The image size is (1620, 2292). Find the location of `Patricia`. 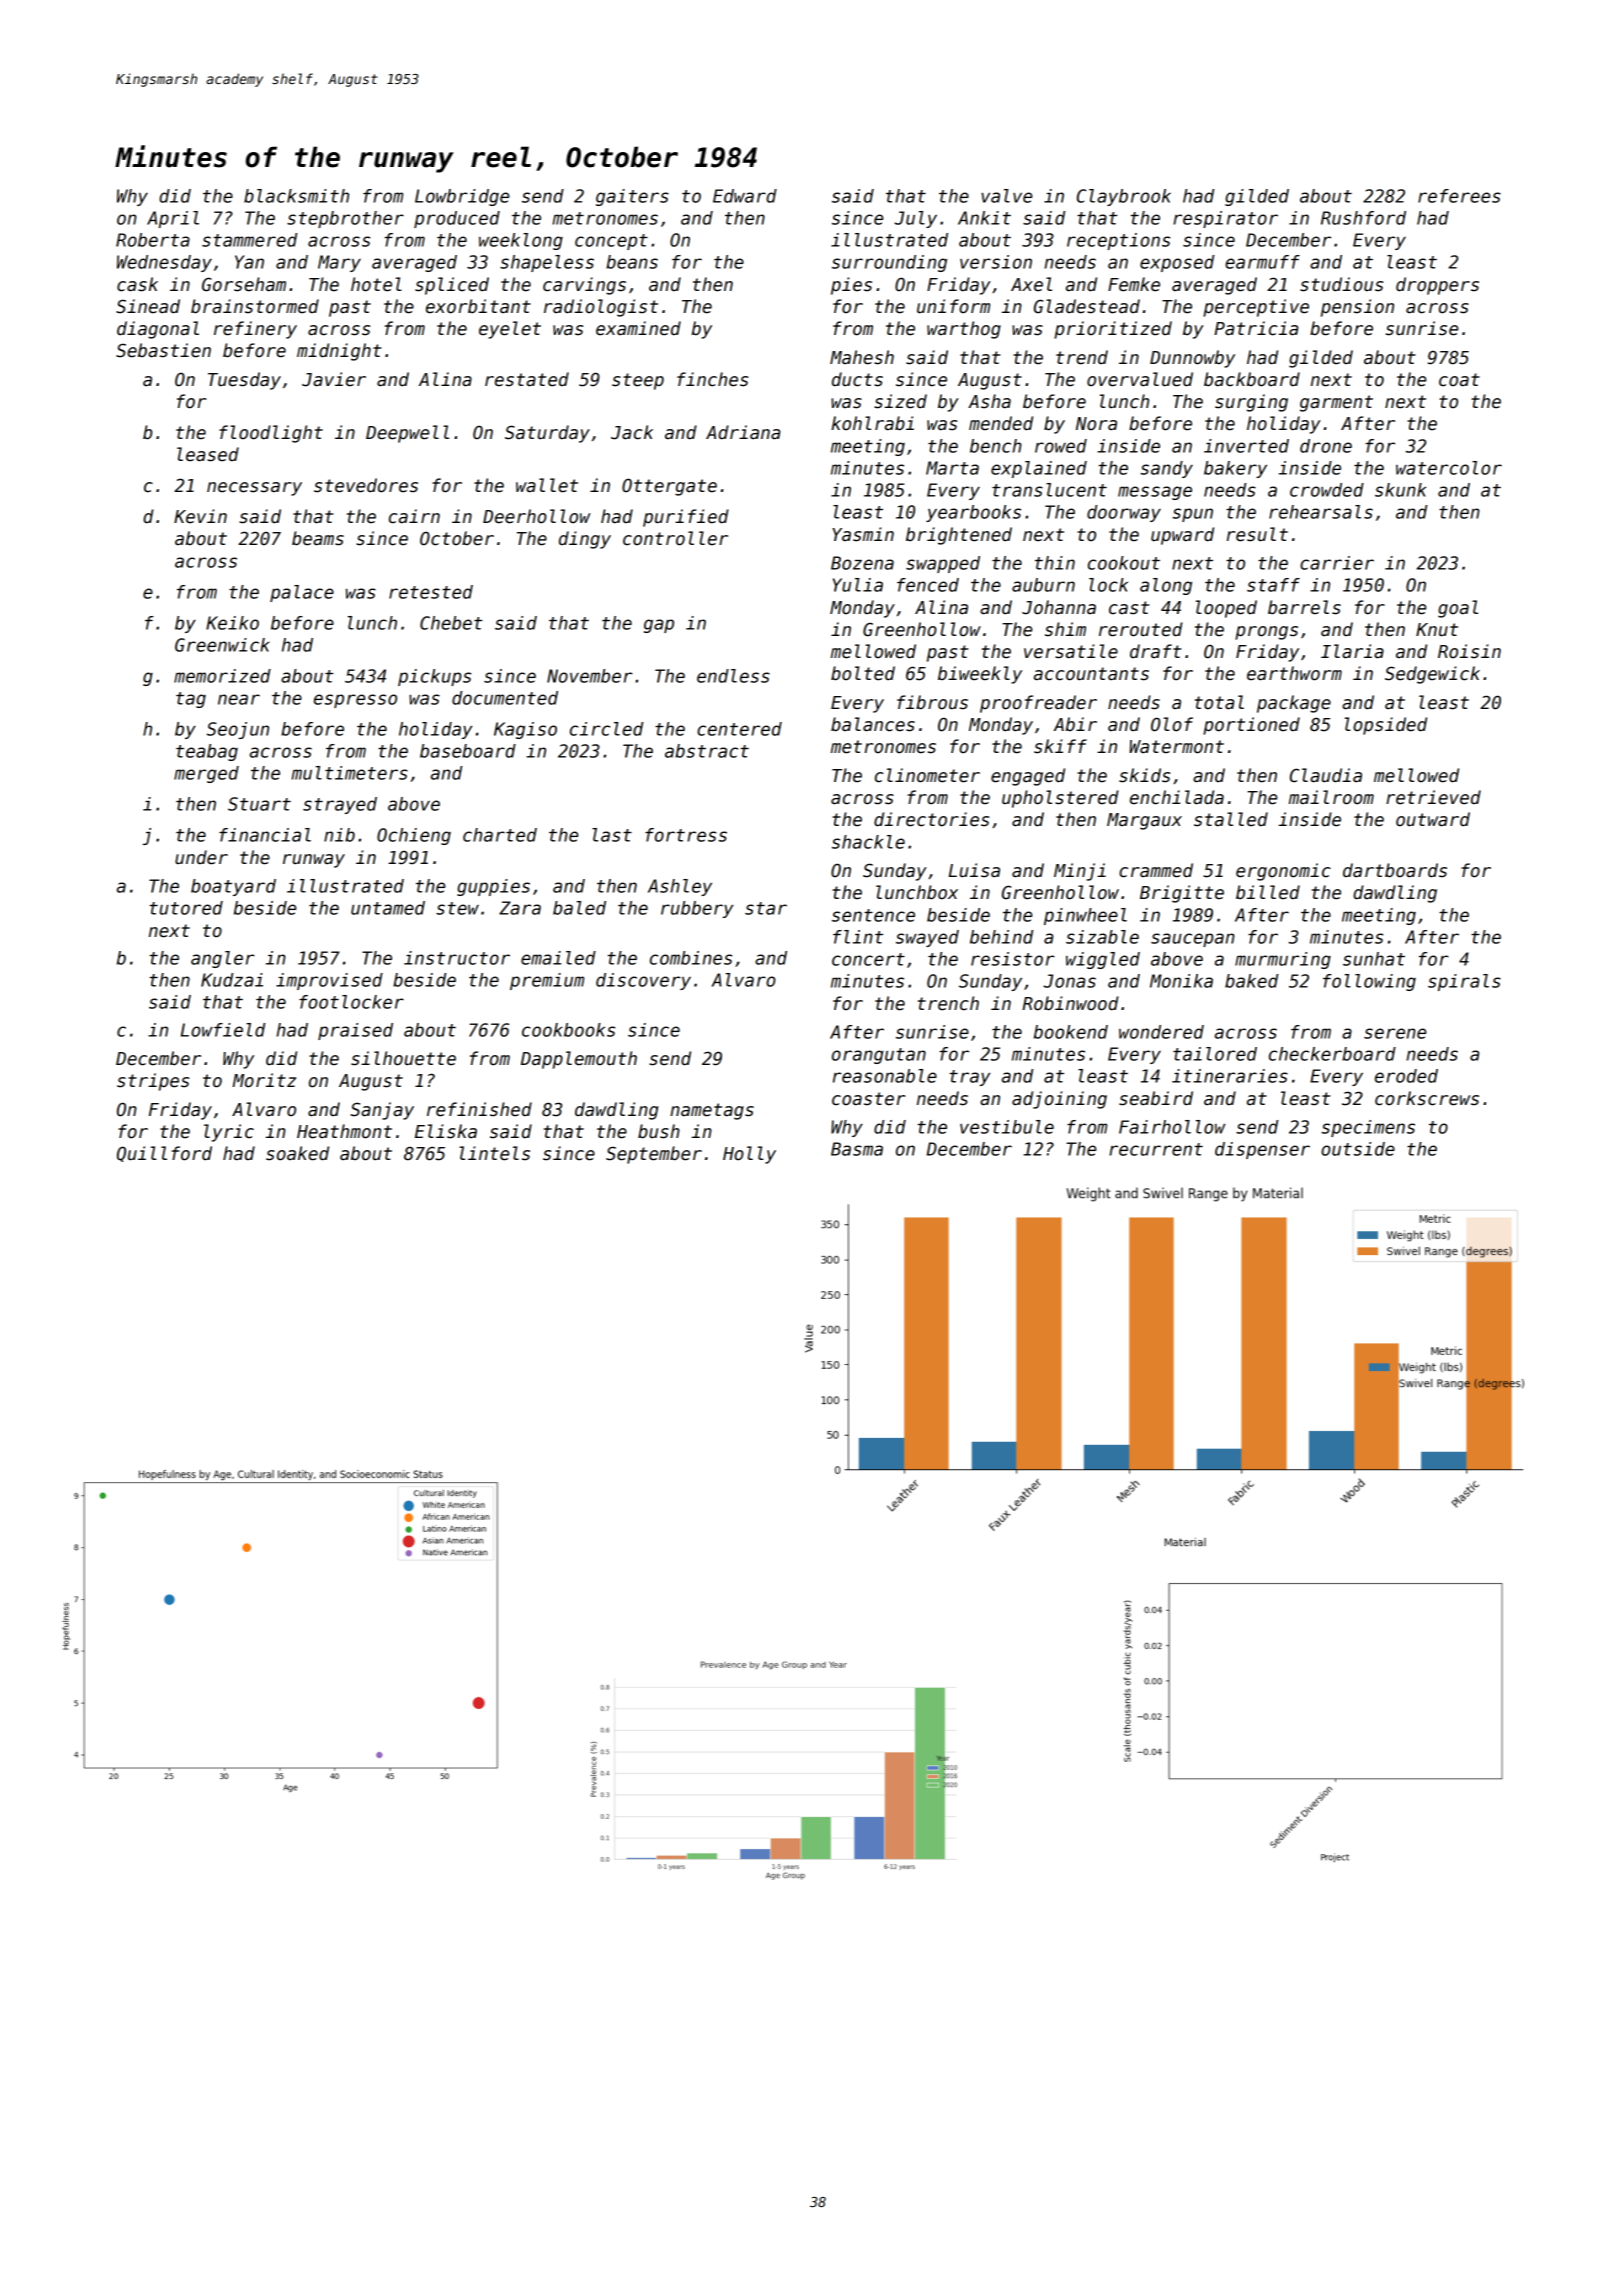

Patricia is located at coordinates (1256, 328).
